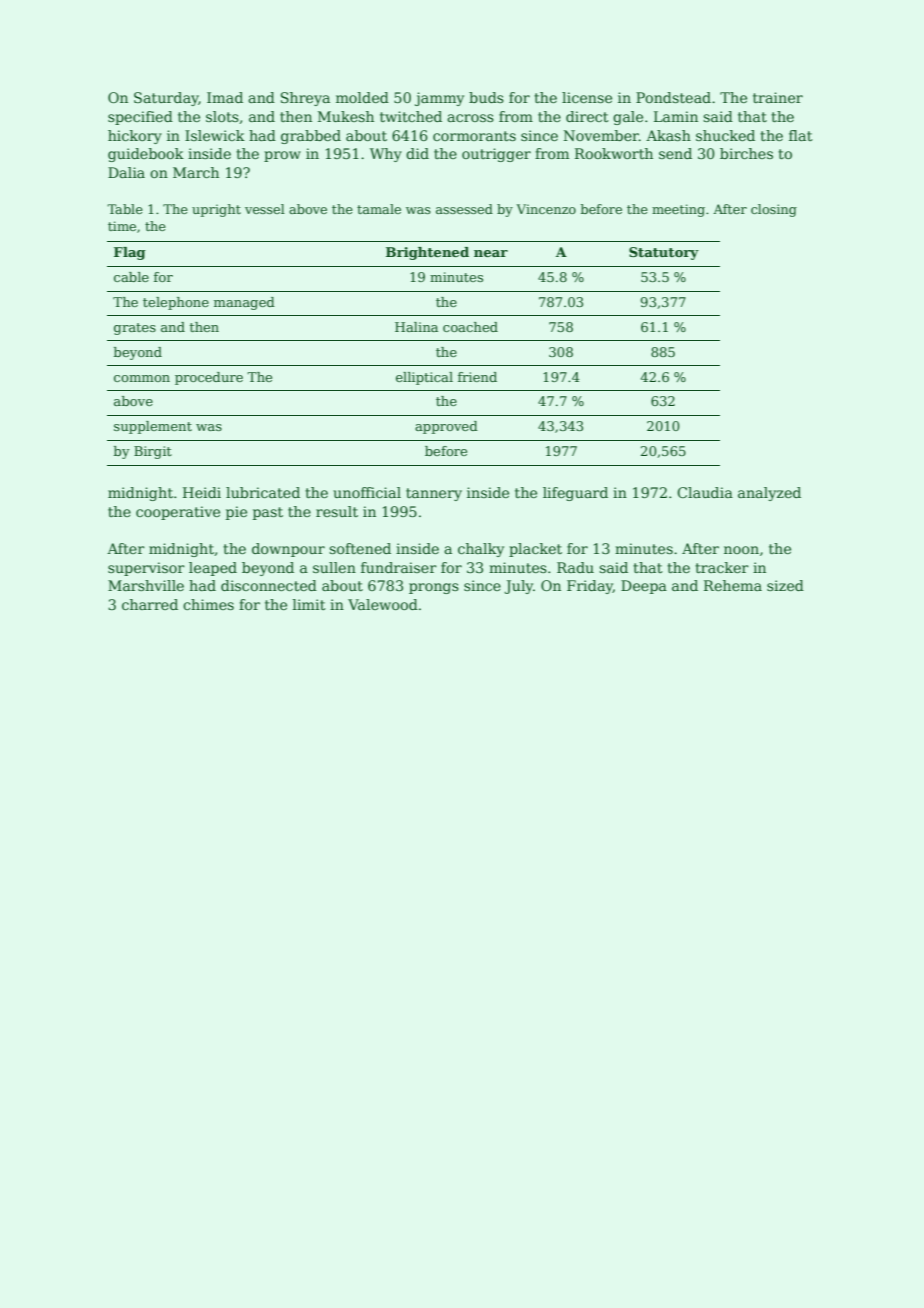 The height and width of the page is (1308, 924). What do you see at coordinates (225, 97) in the page?
I see `Imad` at bounding box center [225, 97].
